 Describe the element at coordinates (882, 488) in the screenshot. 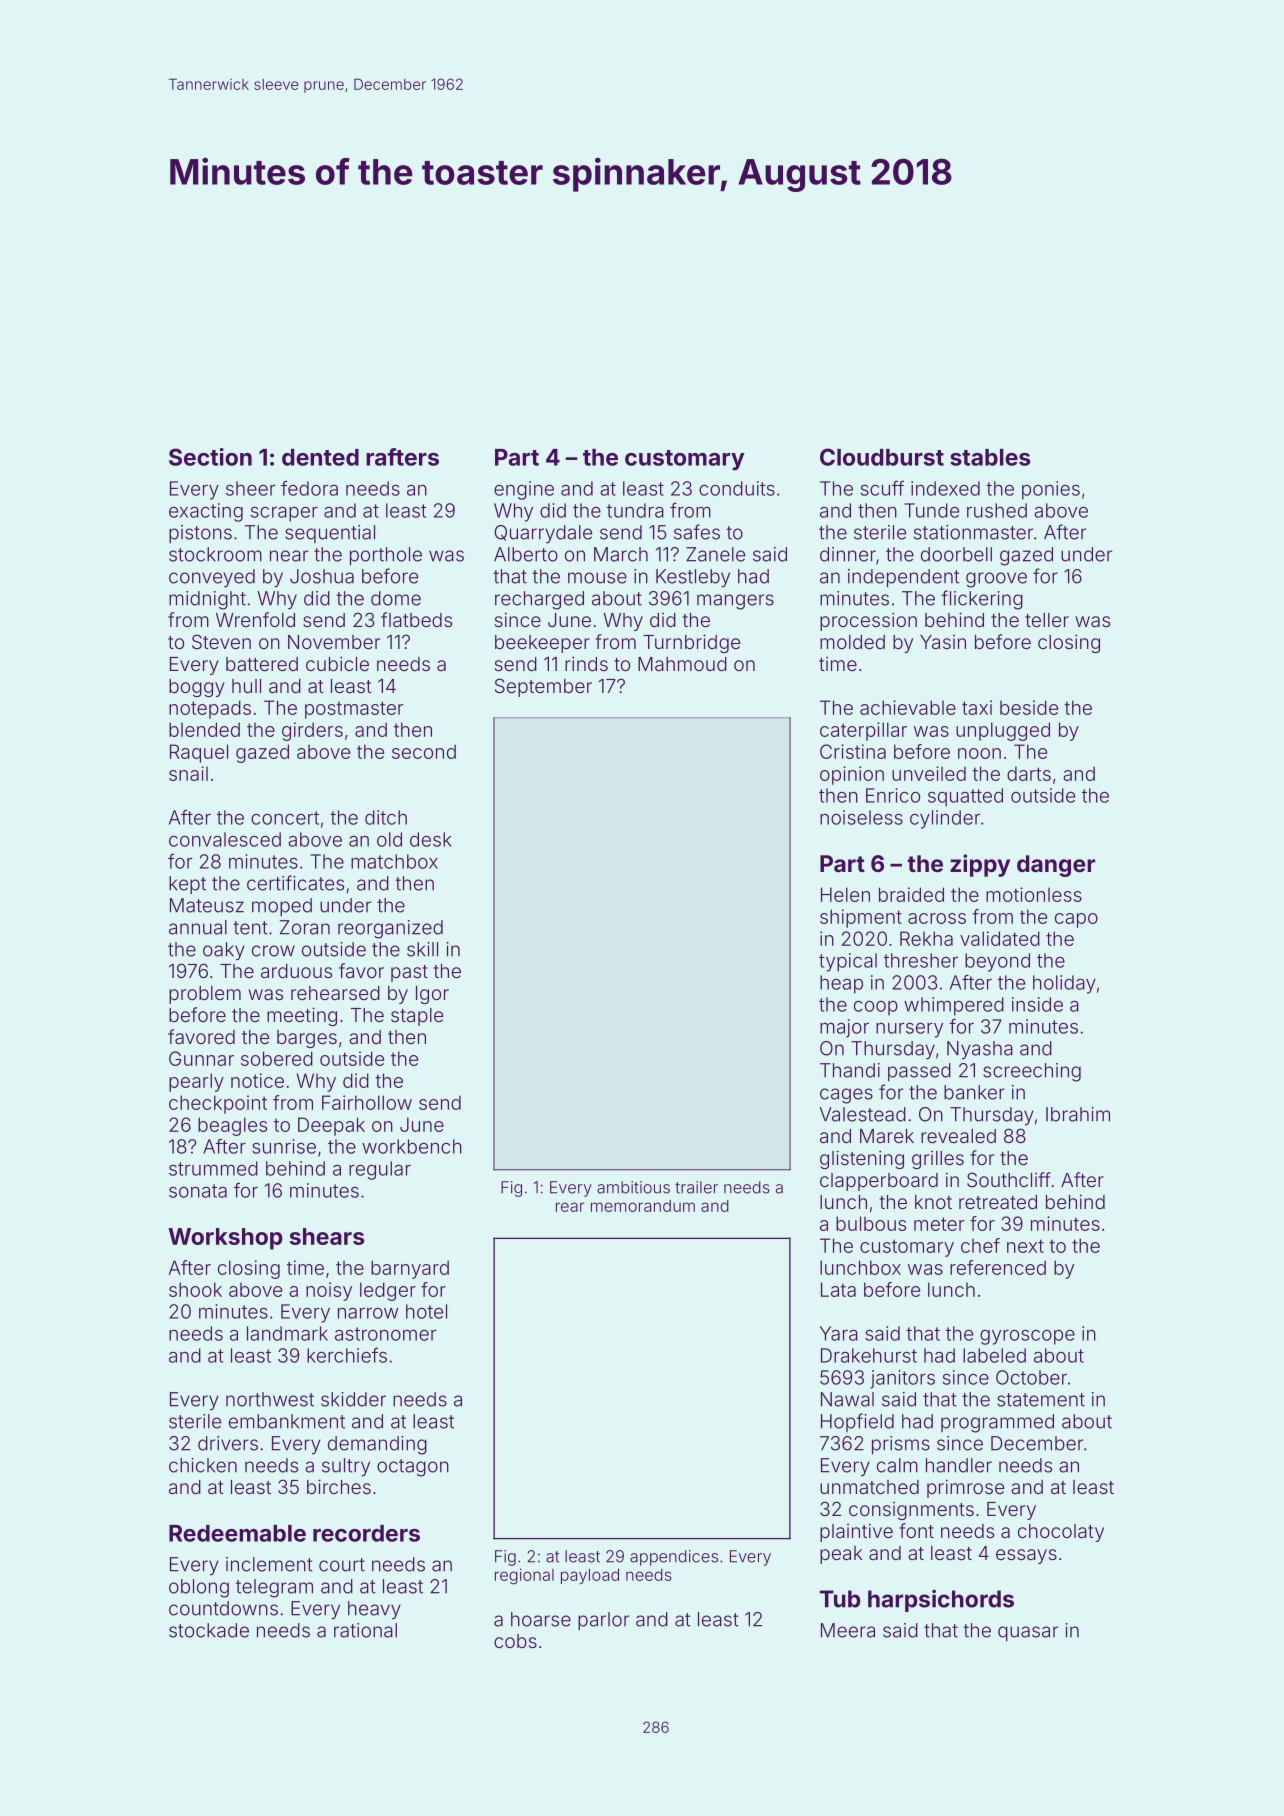

I see `scuff` at that location.
